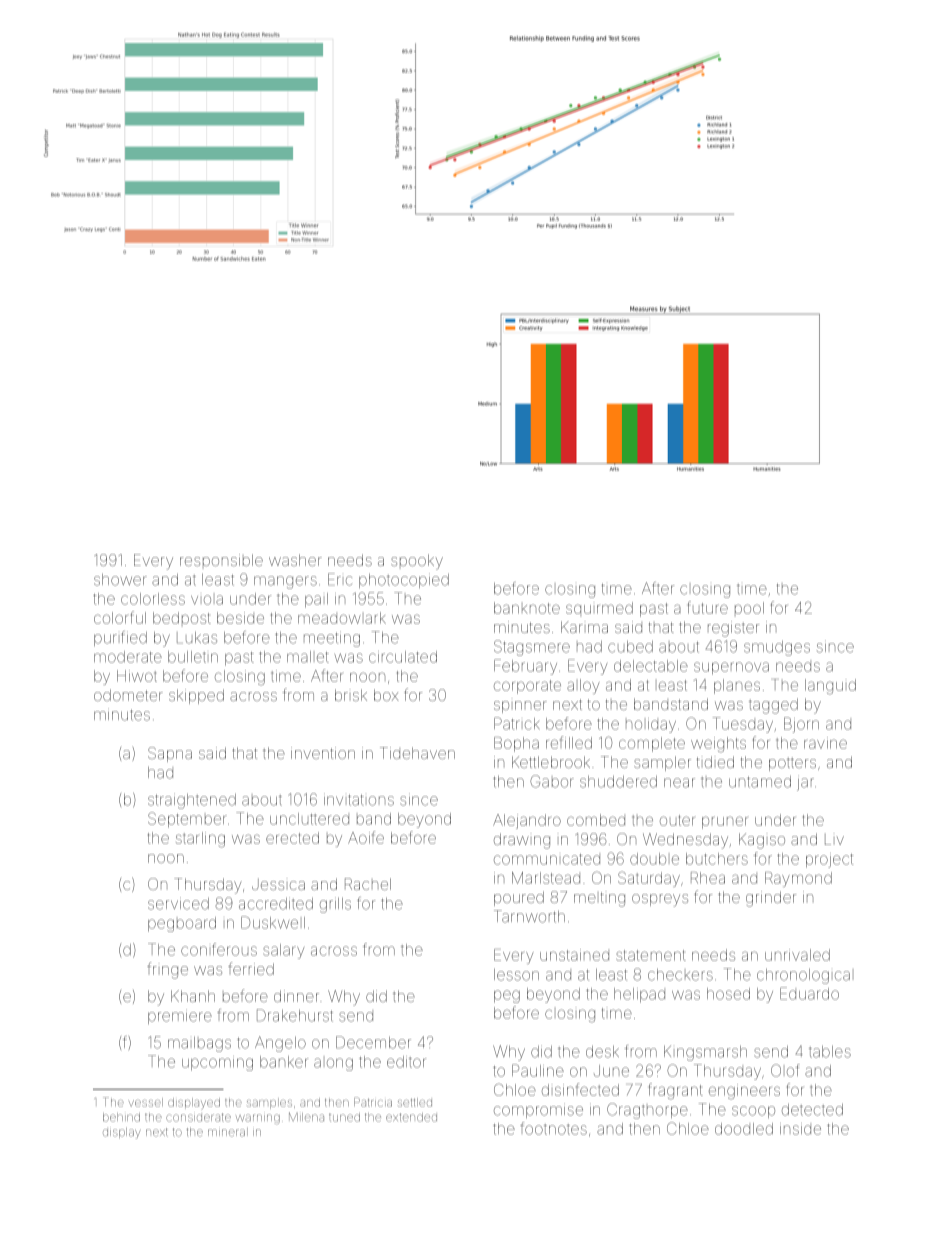 The width and height of the screenshot is (952, 1233). Describe the element at coordinates (128, 695) in the screenshot. I see `odometer` at that location.
